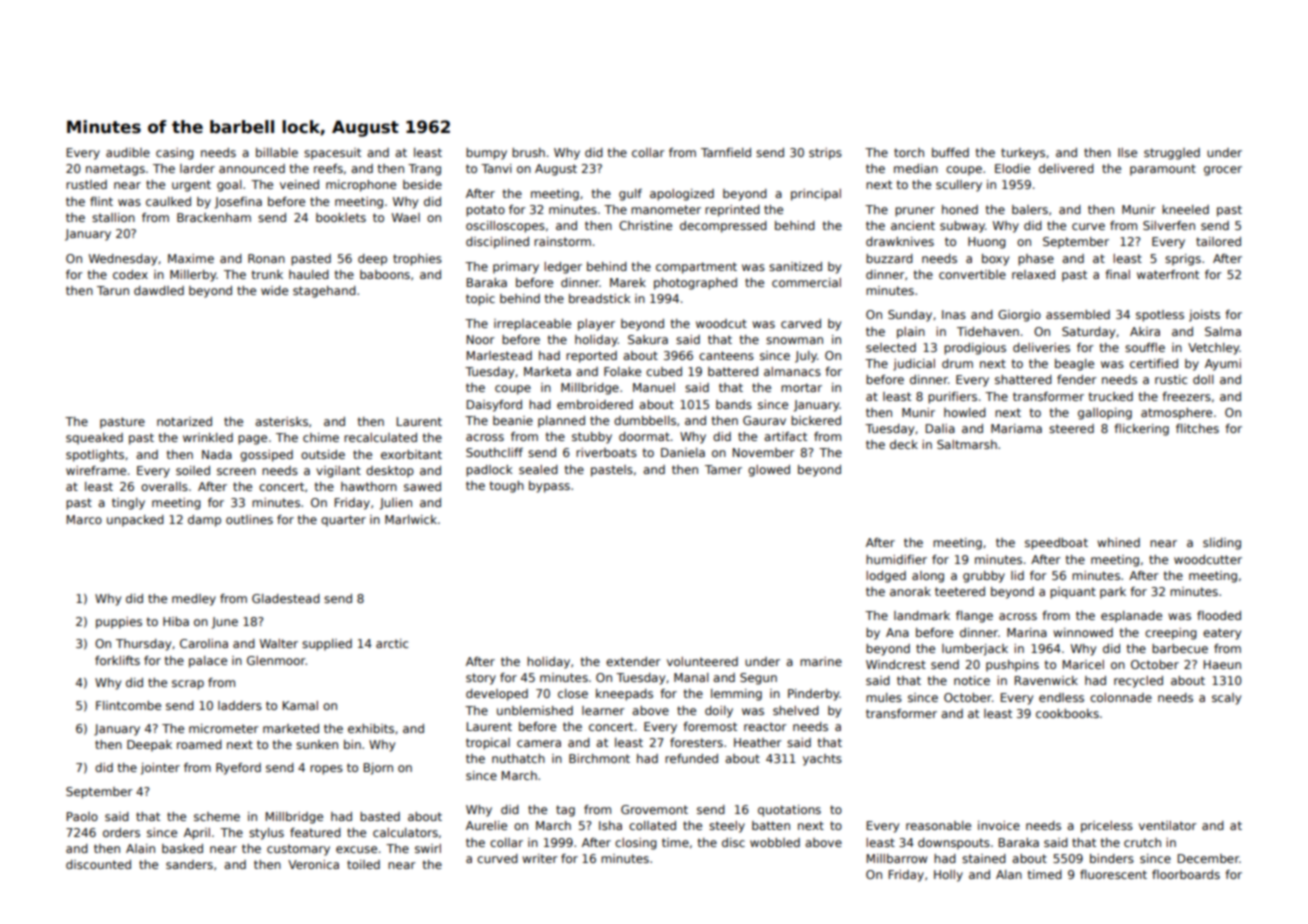 Image resolution: width=1308 pixels, height=924 pixels. I want to click on landmark, so click(922, 615).
